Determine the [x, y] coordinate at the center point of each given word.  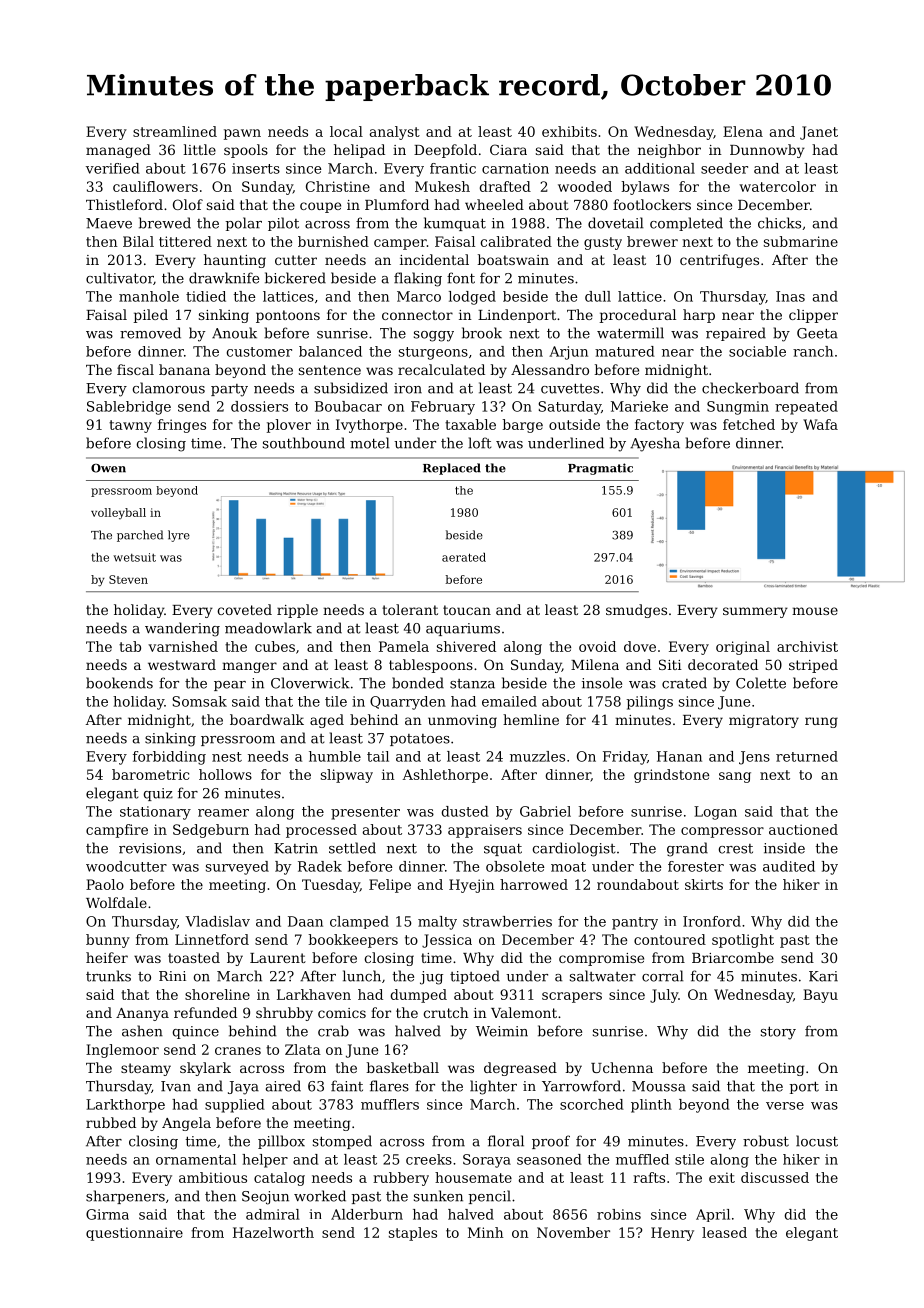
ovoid [597, 646]
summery [755, 612]
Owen [108, 468]
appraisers [485, 831]
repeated [806, 408]
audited [789, 866]
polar [244, 224]
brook [482, 333]
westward [182, 664]
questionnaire [134, 1234]
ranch [813, 351]
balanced [330, 351]
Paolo [105, 884]
